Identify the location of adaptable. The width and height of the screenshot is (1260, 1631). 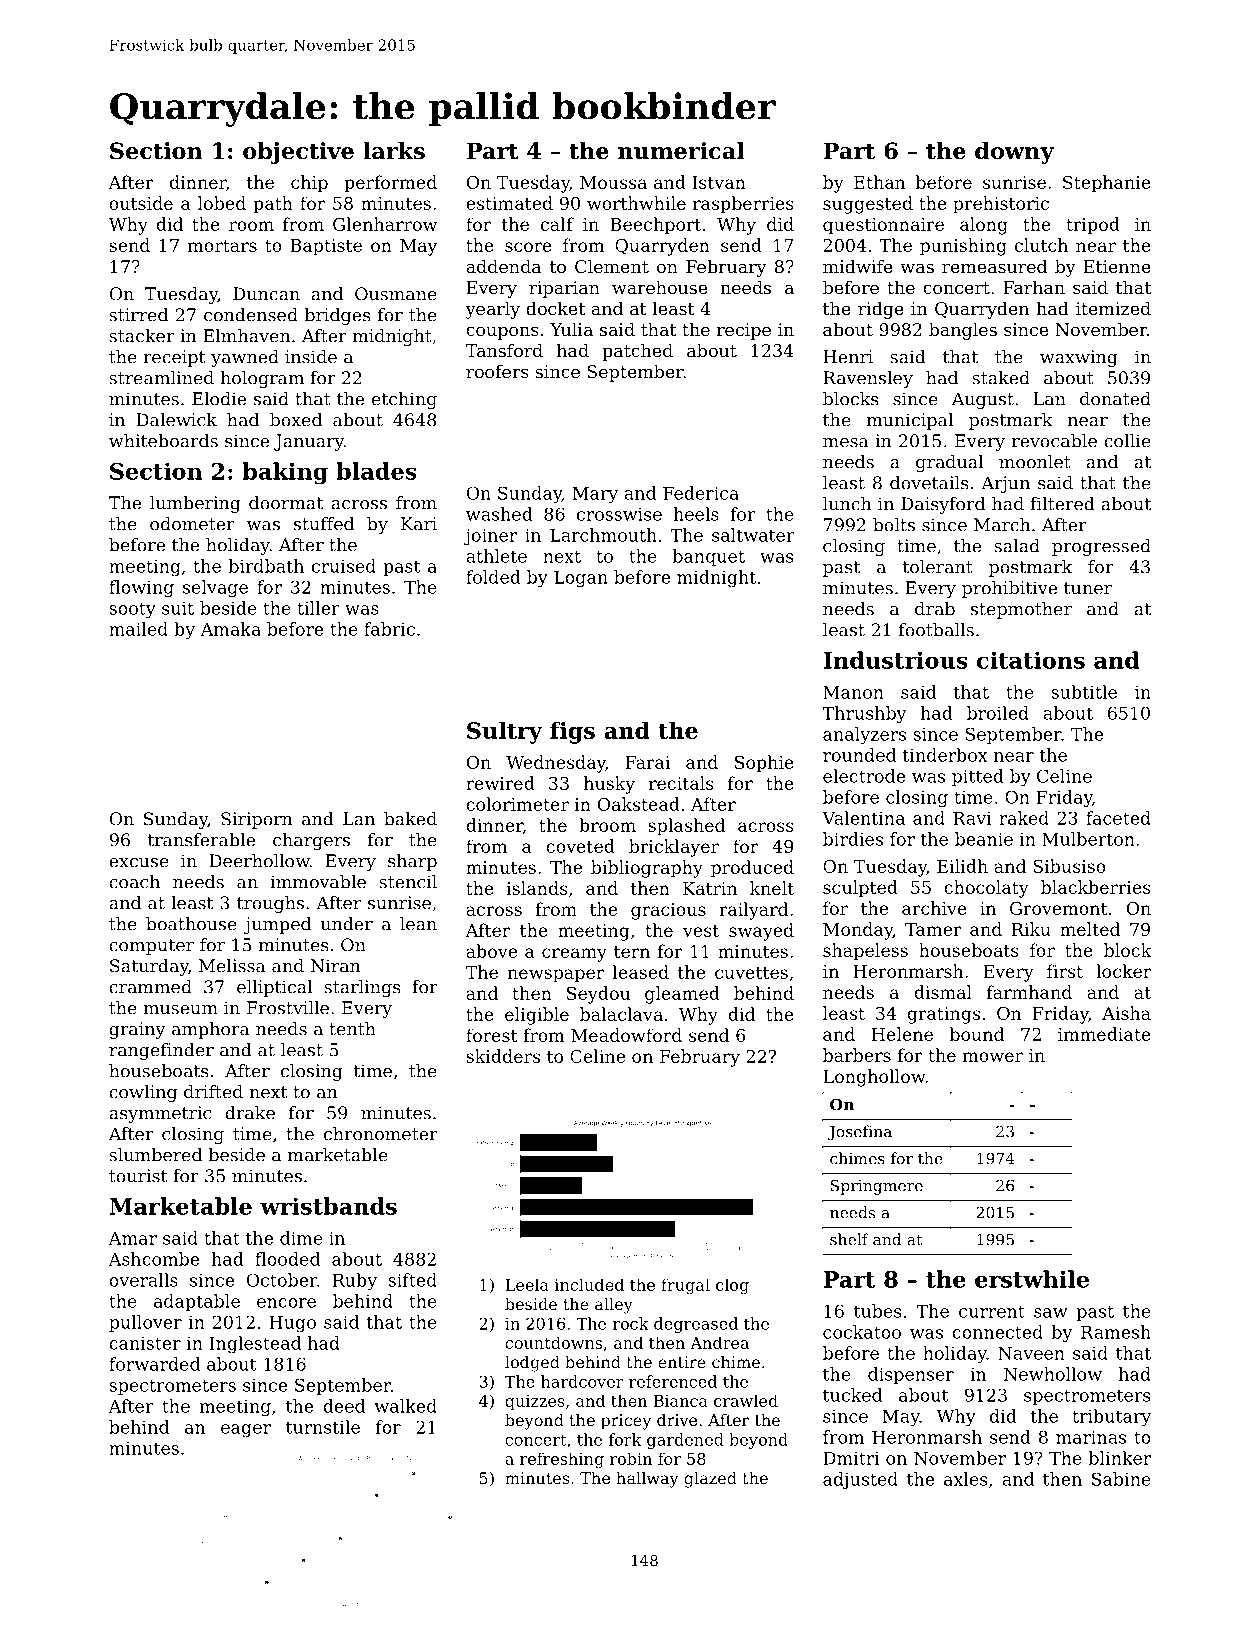
(197, 1302).
